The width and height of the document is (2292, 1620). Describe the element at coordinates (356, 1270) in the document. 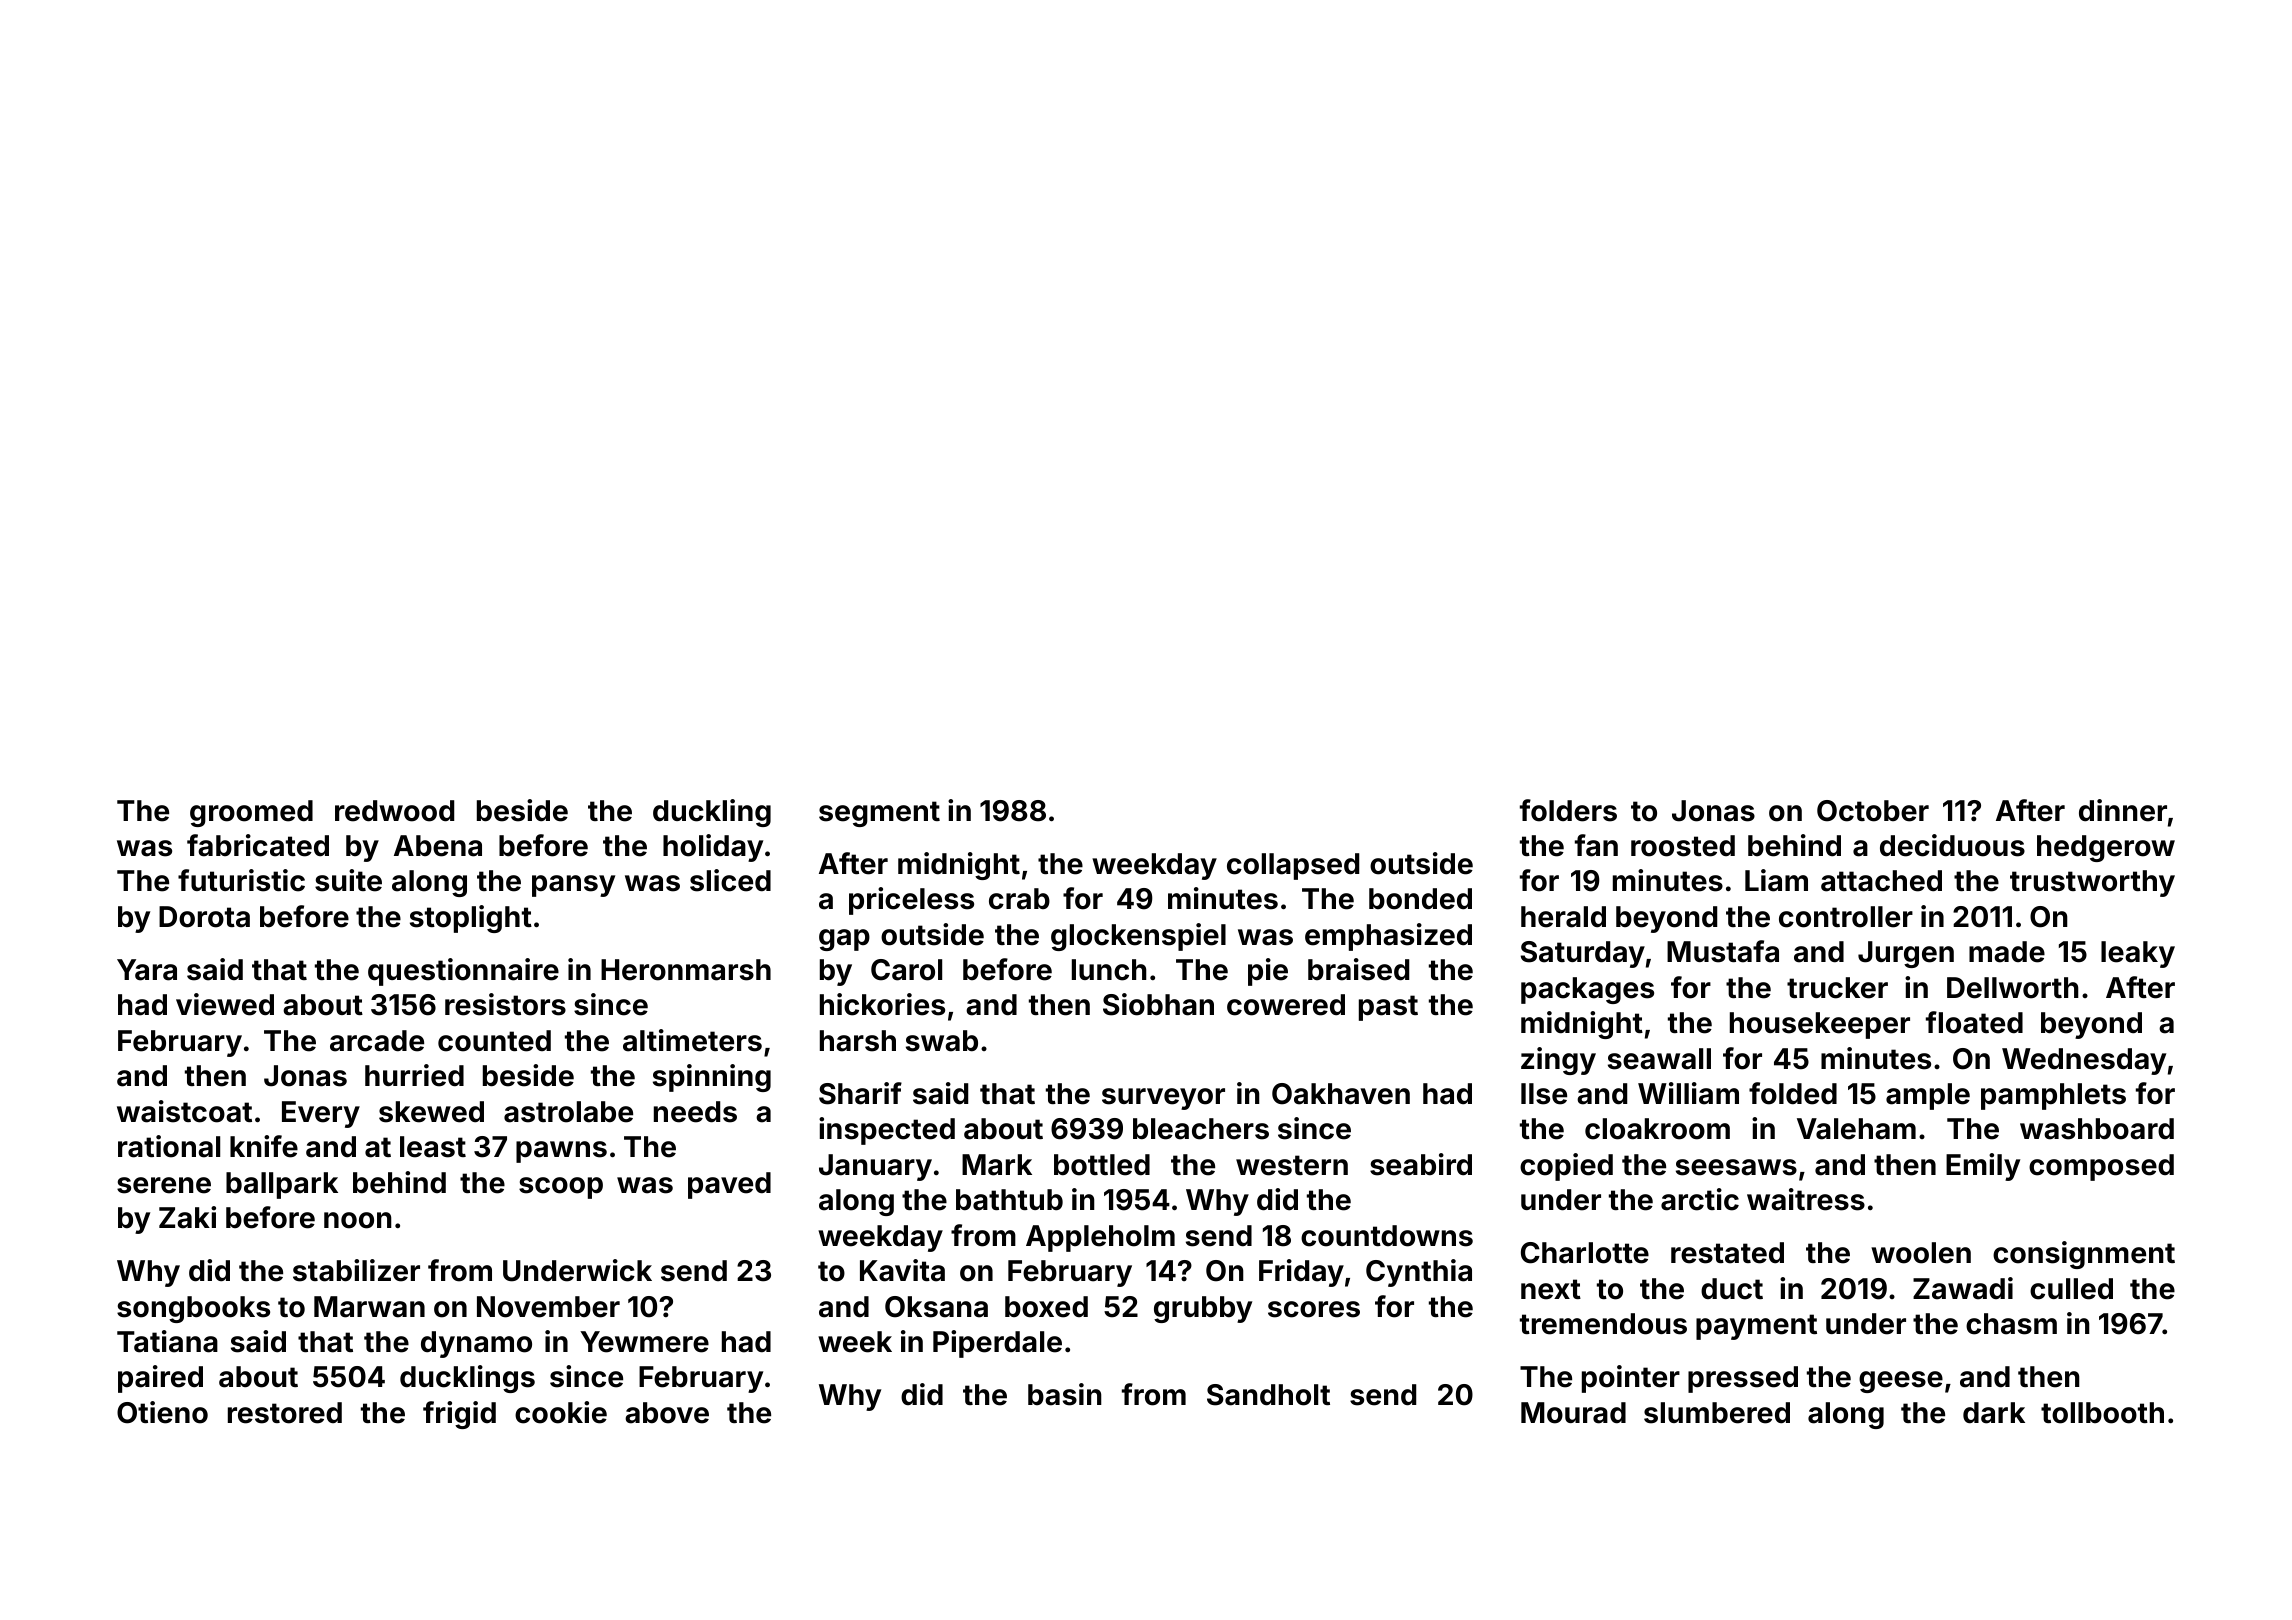

I see `stabilizer` at that location.
